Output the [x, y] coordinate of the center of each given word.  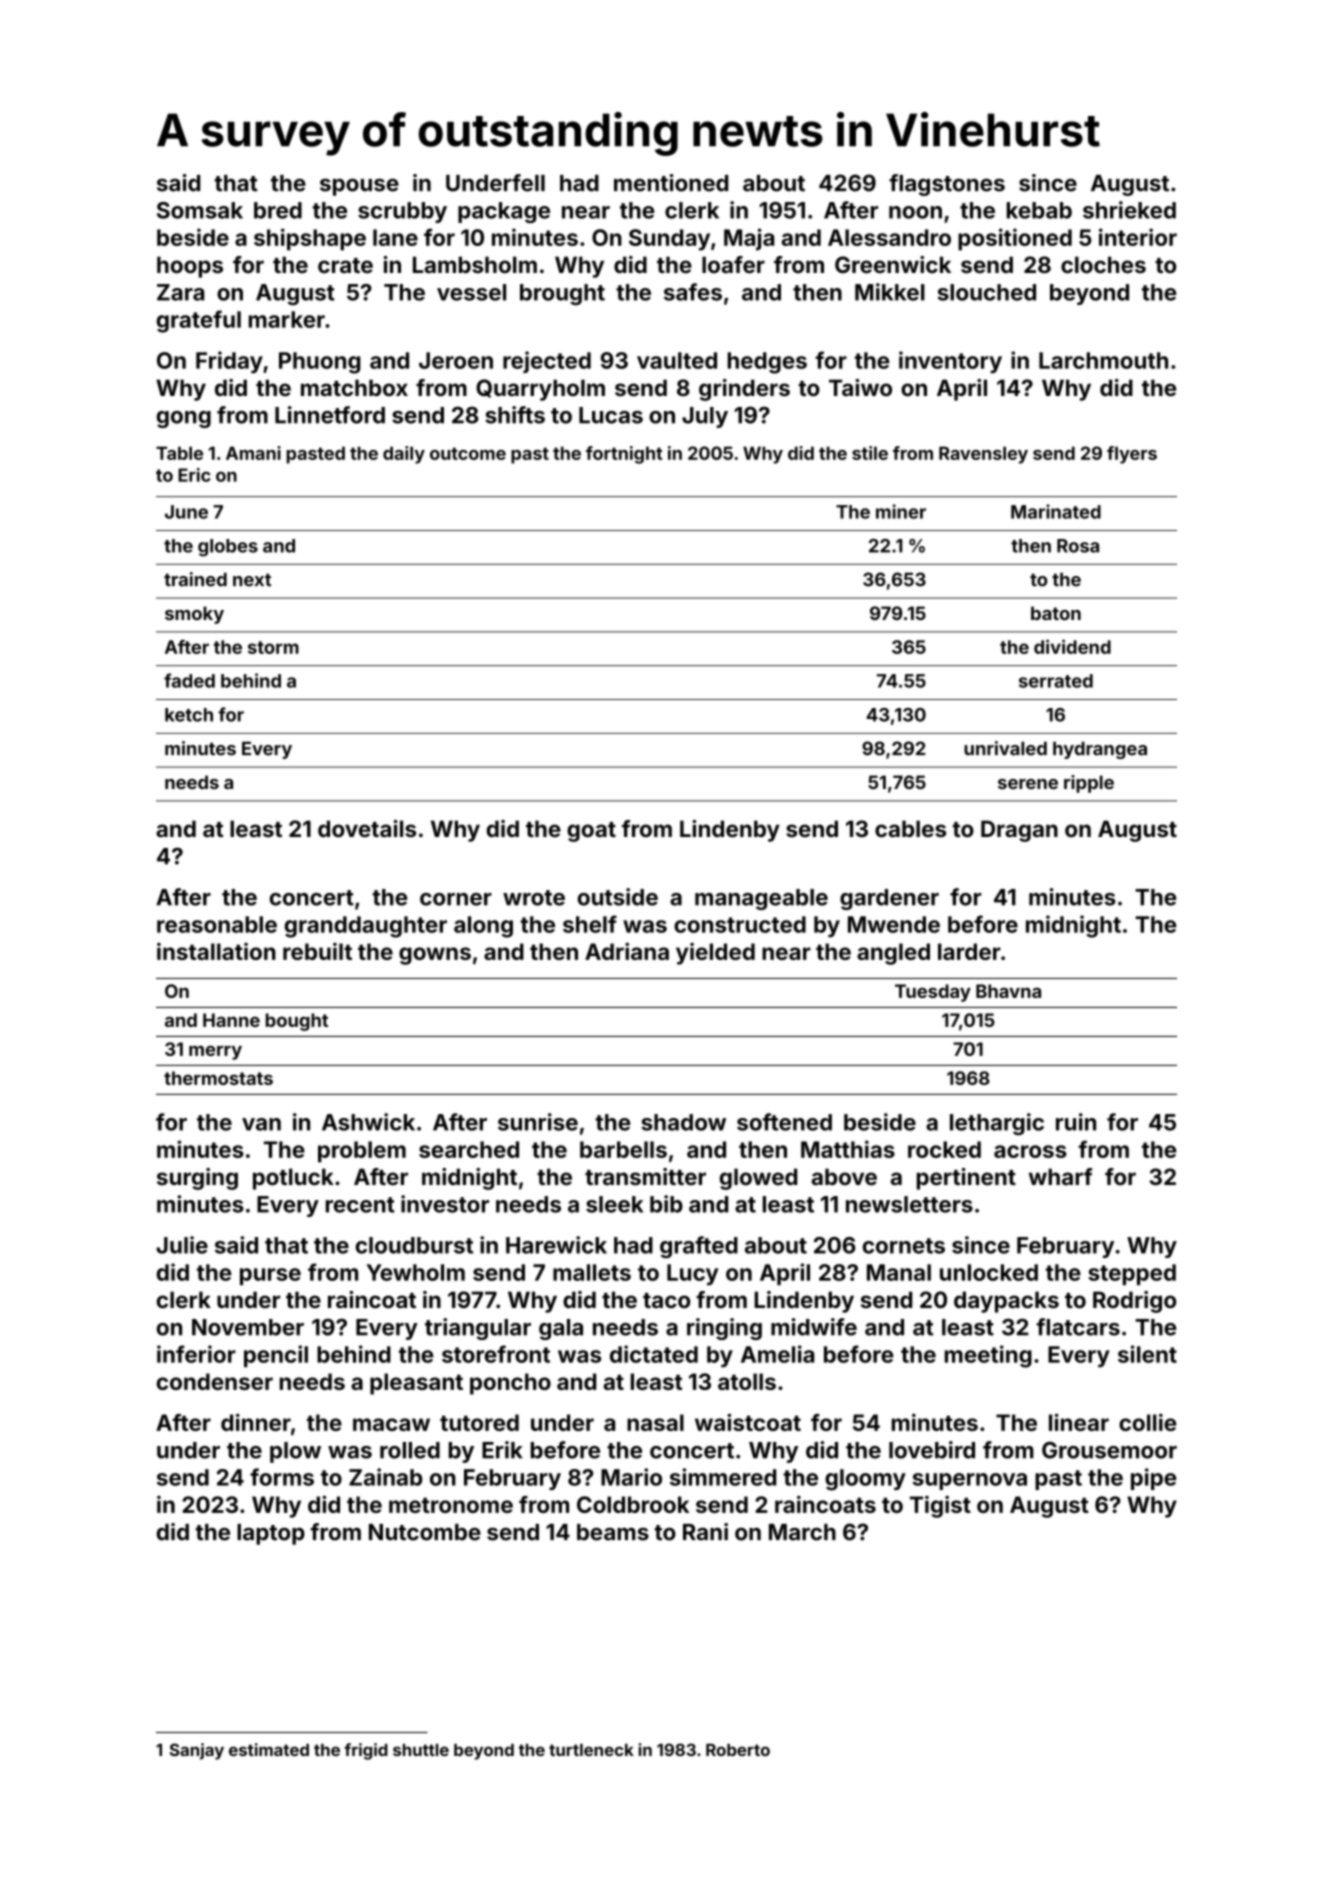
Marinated [1056, 511]
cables [910, 828]
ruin [1076, 1122]
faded [189, 680]
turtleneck [591, 1750]
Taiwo [860, 387]
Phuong [320, 363]
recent [360, 1205]
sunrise [538, 1122]
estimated [269, 1749]
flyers [1132, 455]
